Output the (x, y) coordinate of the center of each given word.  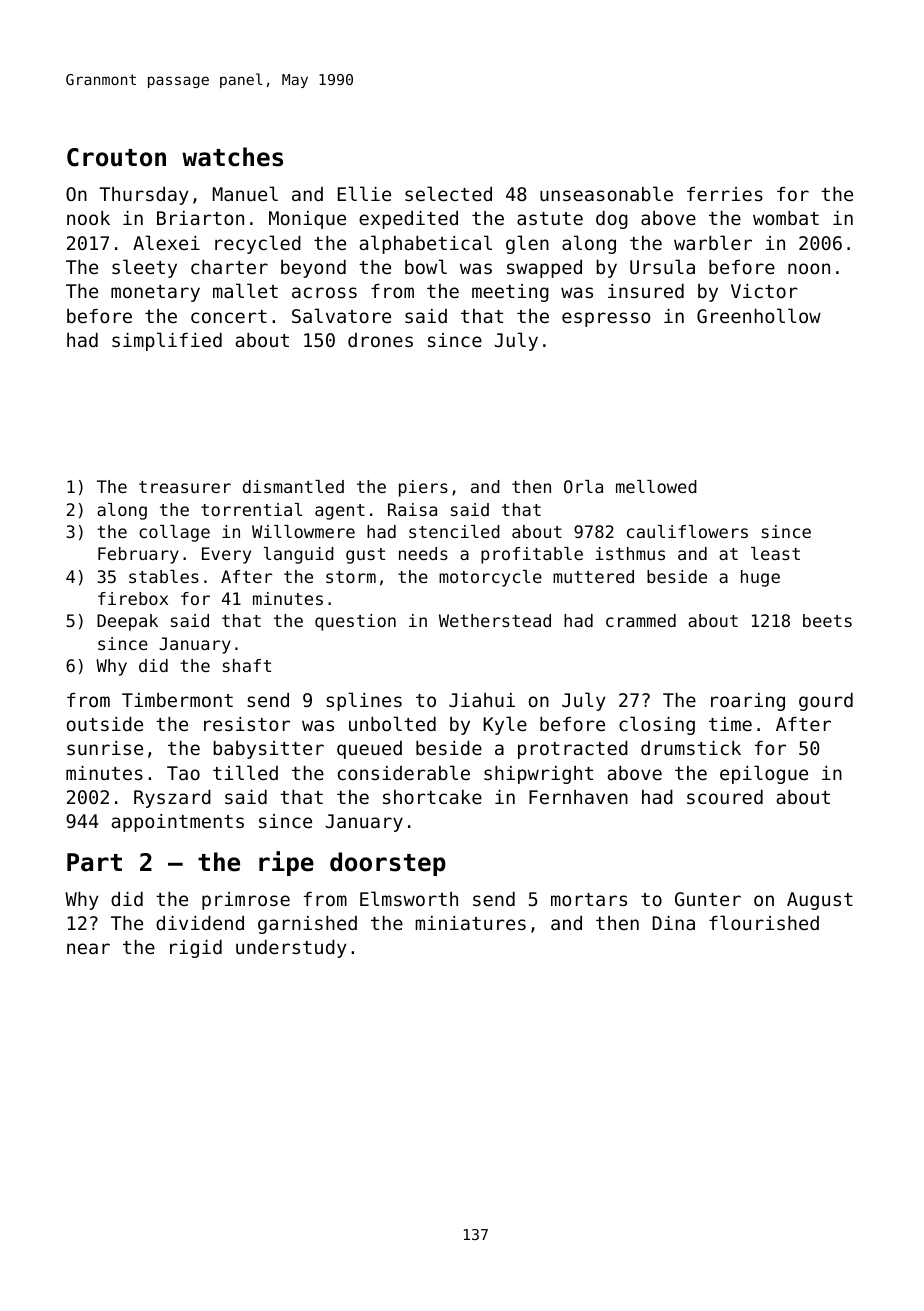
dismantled (293, 486)
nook (88, 218)
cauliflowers (687, 531)
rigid (196, 949)
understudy (291, 949)
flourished (764, 922)
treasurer (185, 487)
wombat (786, 218)
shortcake (432, 797)
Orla (583, 486)
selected (448, 193)
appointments (178, 823)
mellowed (656, 486)
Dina (673, 923)
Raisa (412, 509)
